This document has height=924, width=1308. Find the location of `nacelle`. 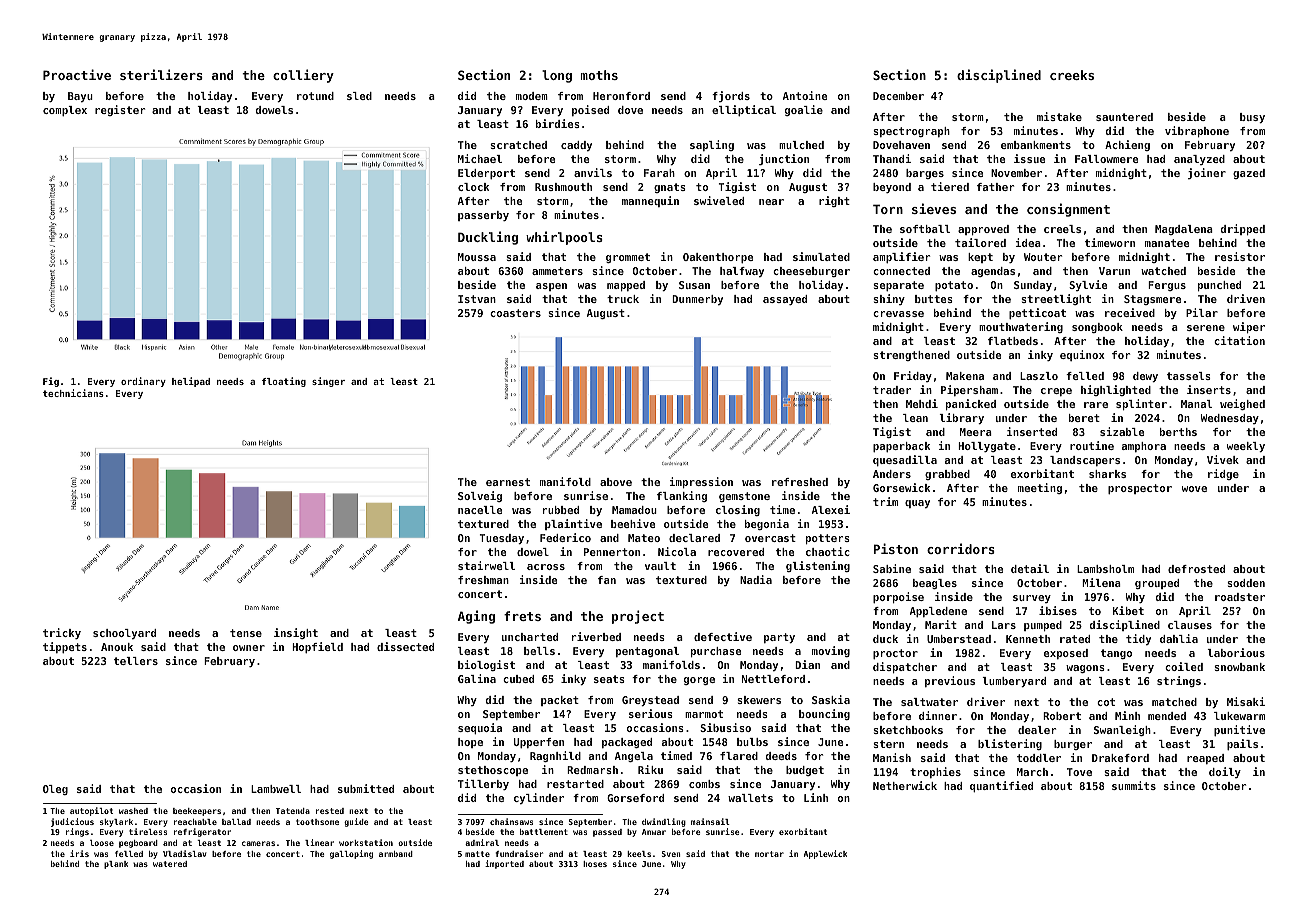

nacelle is located at coordinates (480, 510).
